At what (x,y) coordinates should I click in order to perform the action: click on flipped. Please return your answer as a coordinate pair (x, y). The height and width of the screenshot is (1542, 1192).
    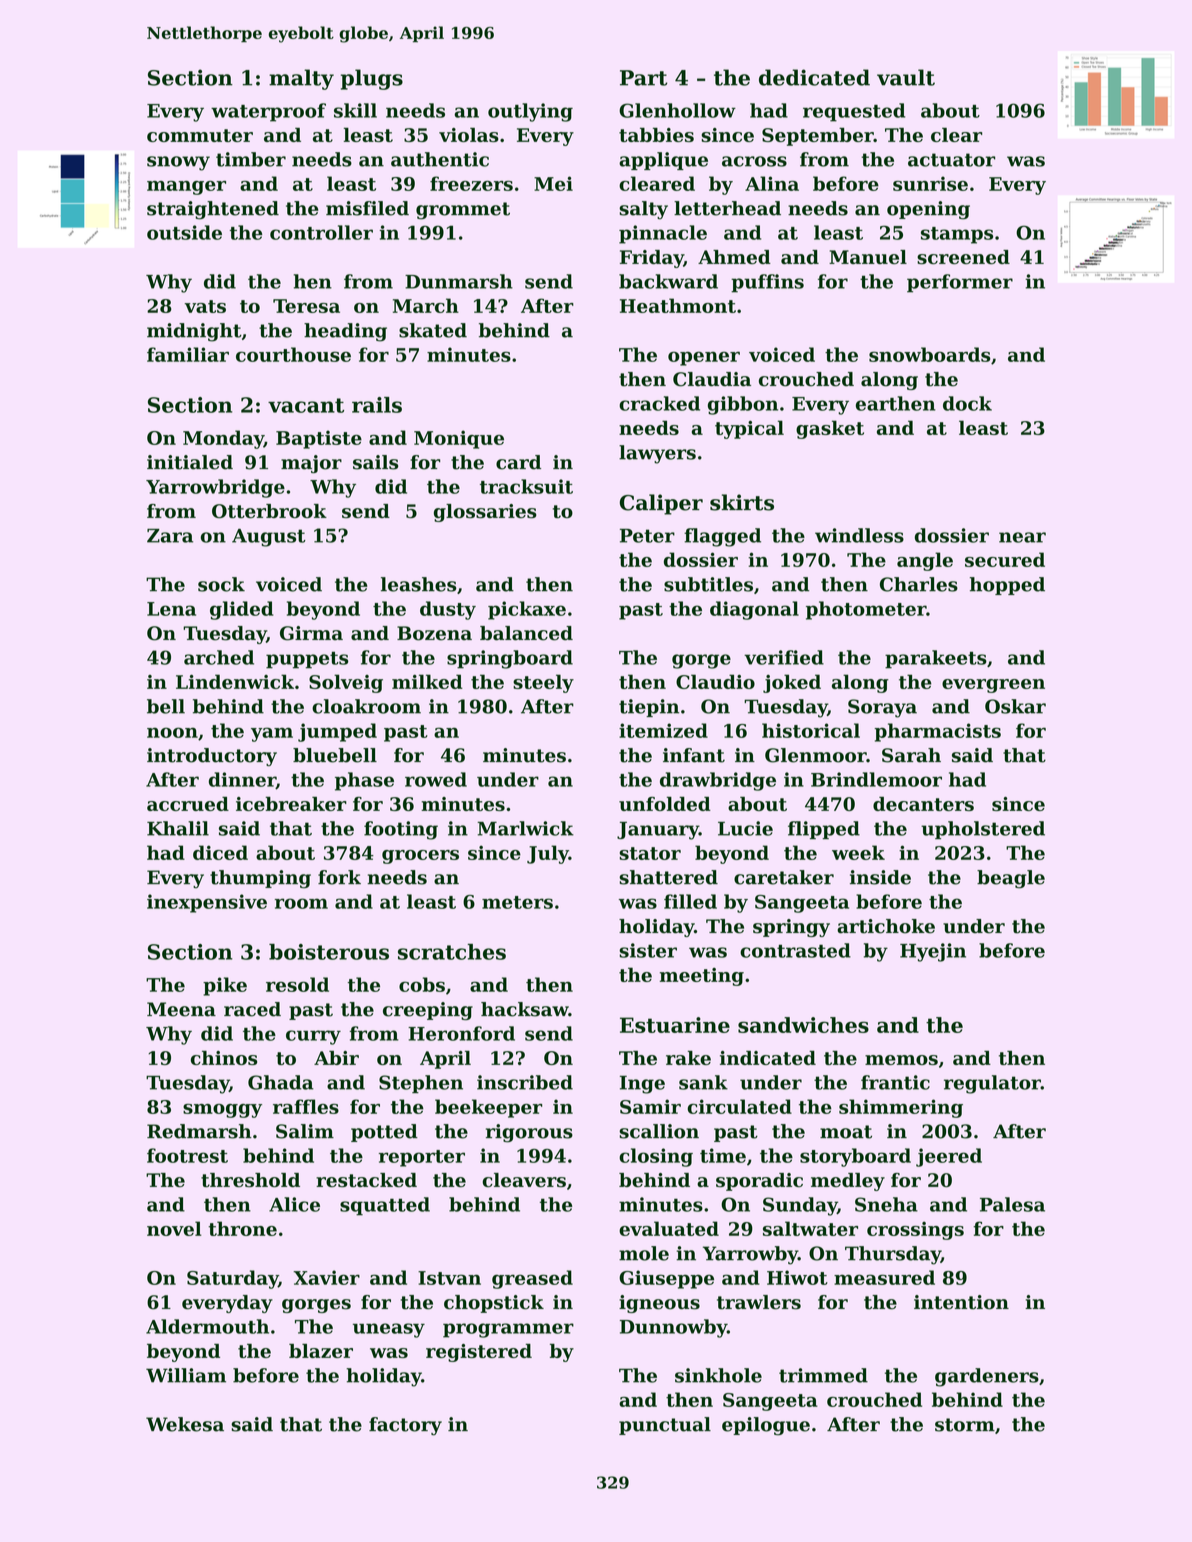
    Looking at the image, I should click on (824, 830).
